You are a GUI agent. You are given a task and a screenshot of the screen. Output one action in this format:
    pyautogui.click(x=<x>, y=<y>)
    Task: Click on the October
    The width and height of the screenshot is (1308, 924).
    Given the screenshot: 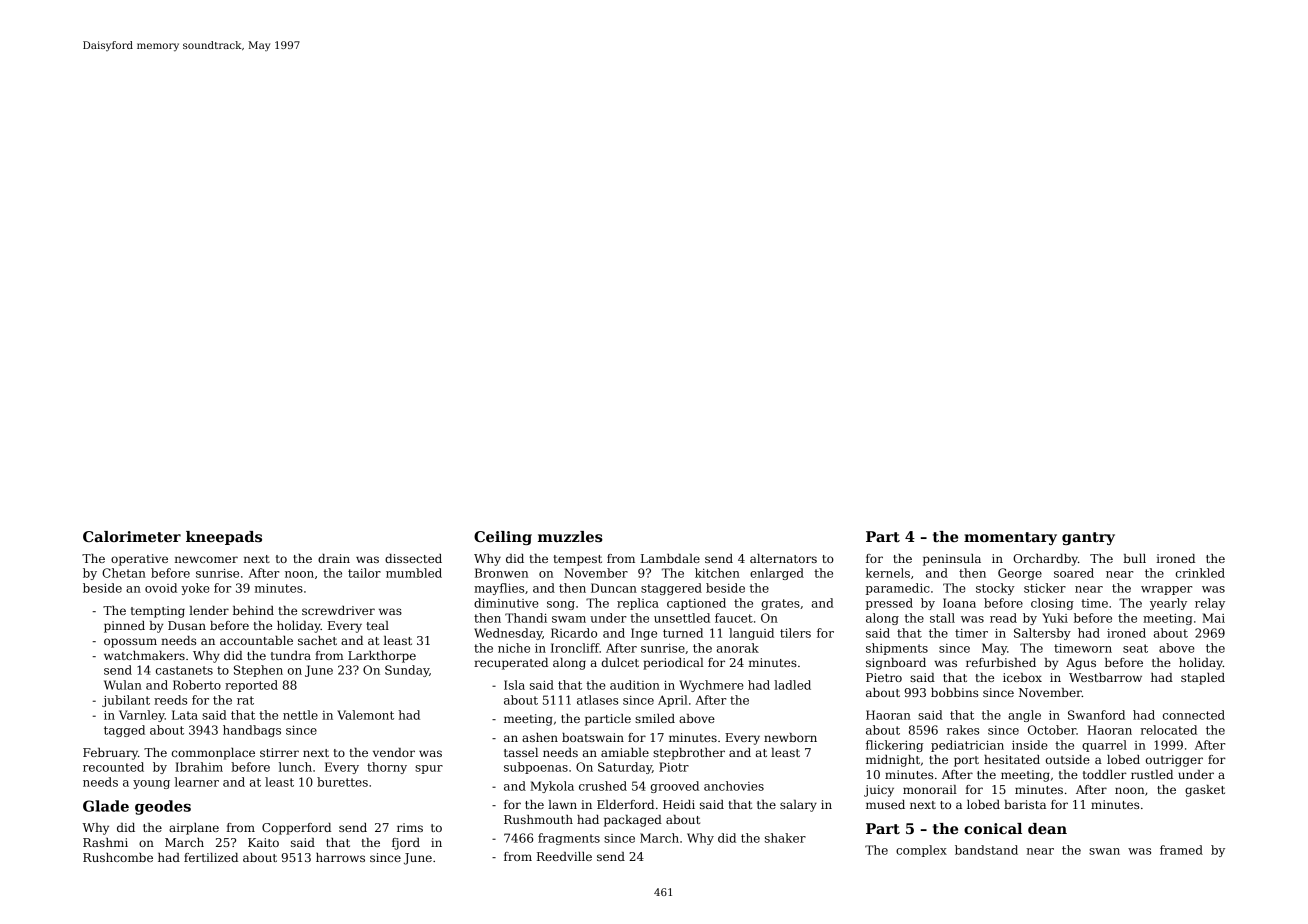 What is the action you would take?
    pyautogui.click(x=1052, y=730)
